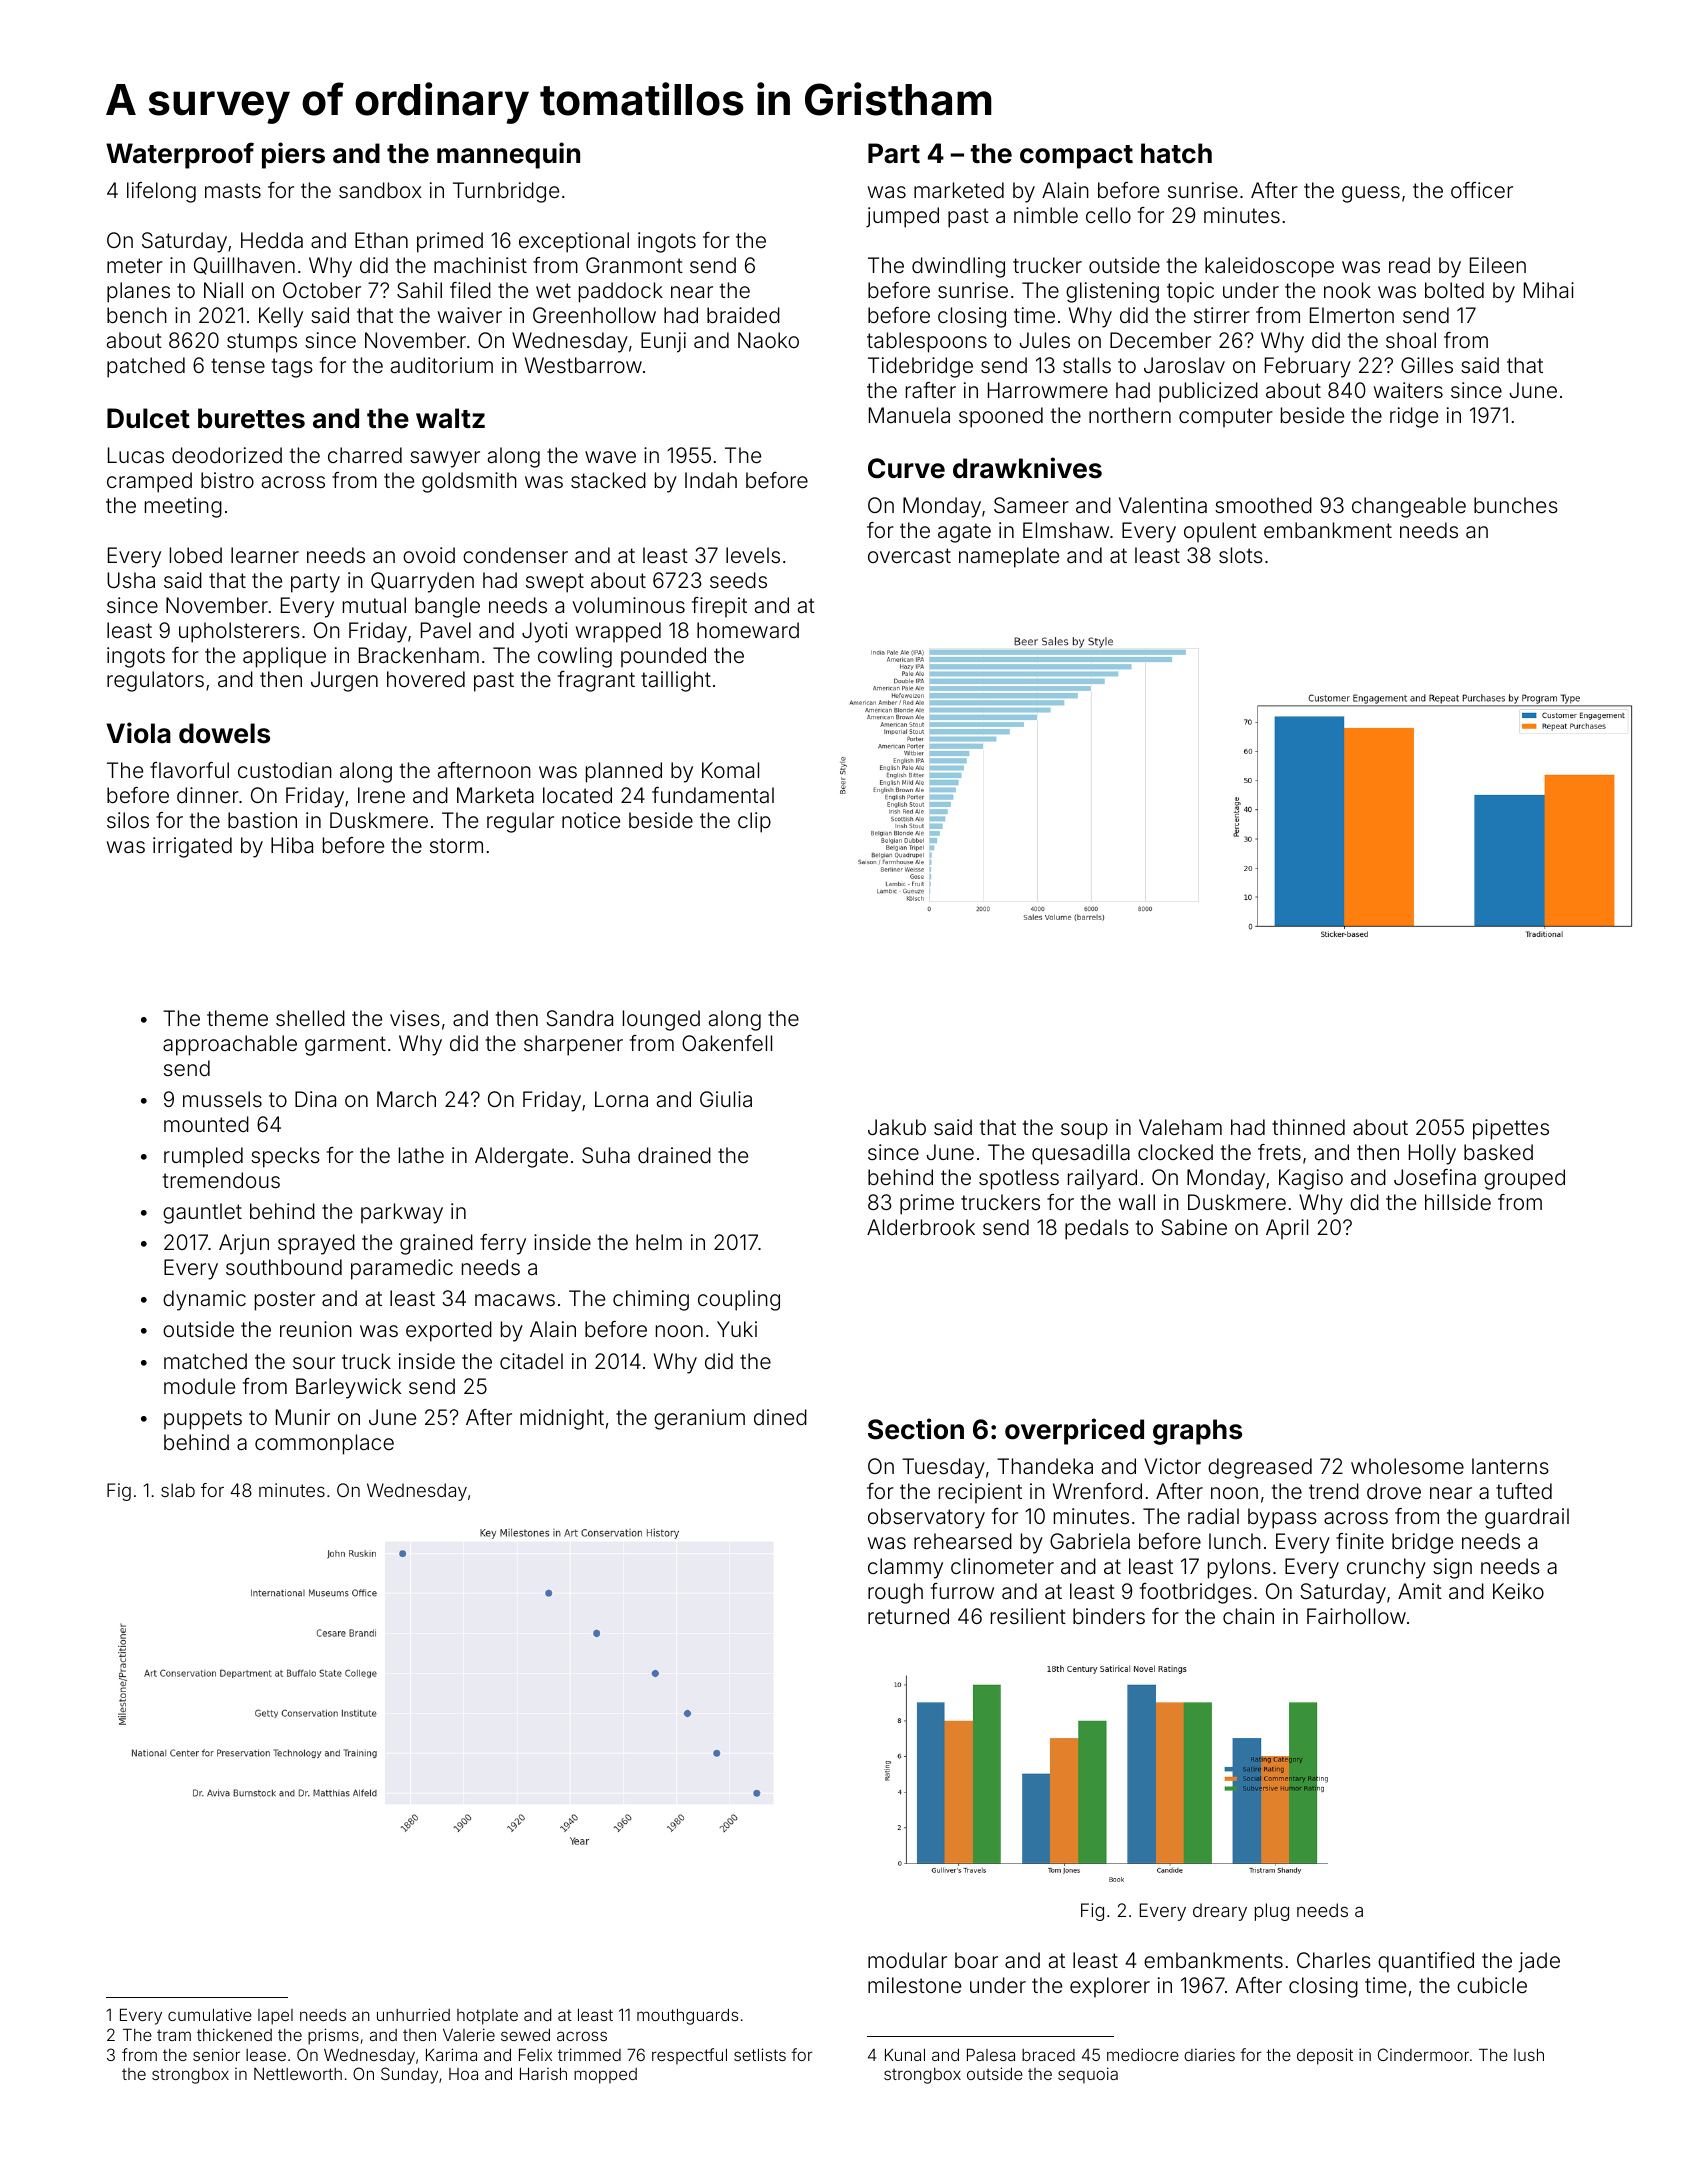  What do you see at coordinates (687, 2016) in the screenshot?
I see `mouthguards` at bounding box center [687, 2016].
